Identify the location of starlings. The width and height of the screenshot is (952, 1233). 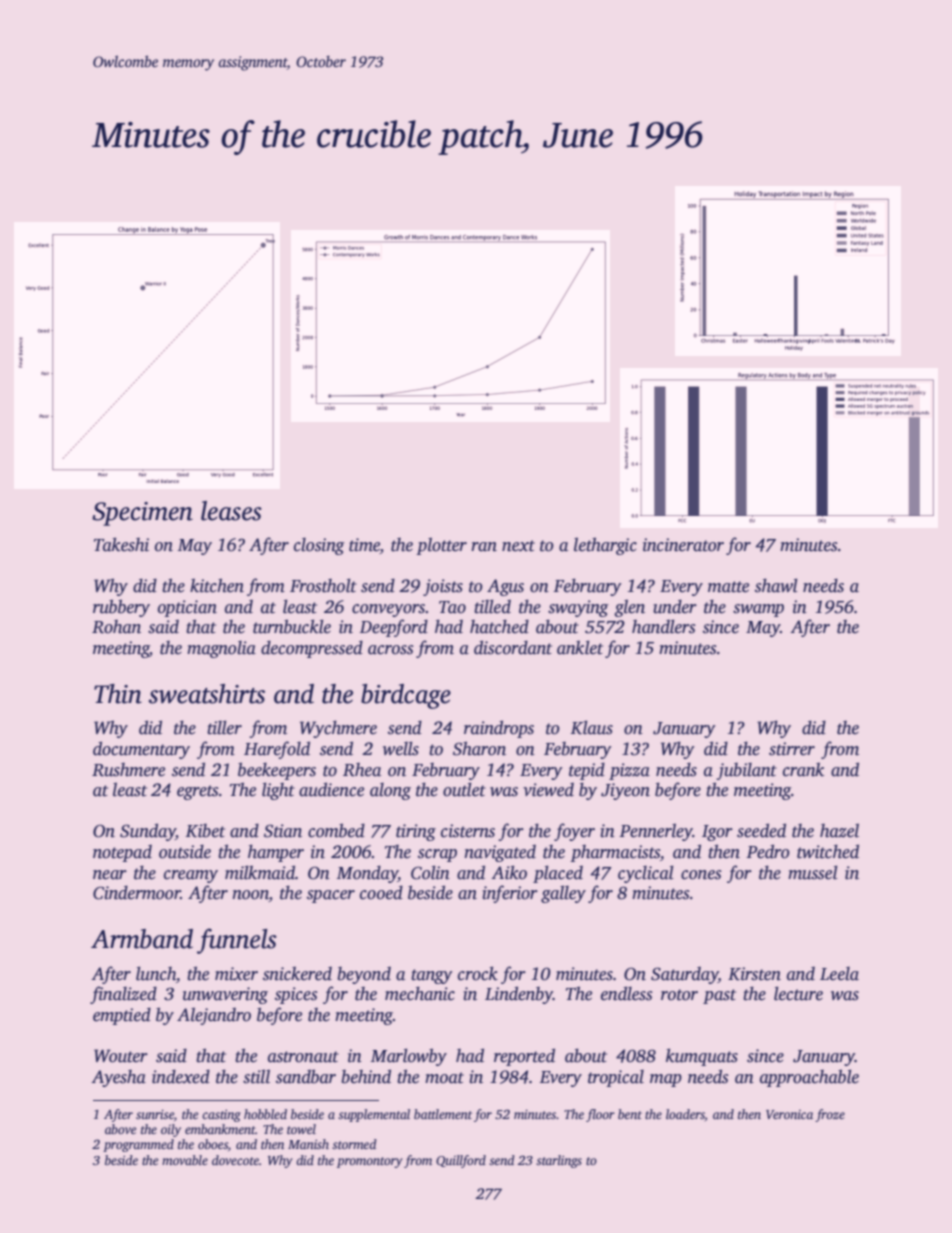
(559, 1161).
